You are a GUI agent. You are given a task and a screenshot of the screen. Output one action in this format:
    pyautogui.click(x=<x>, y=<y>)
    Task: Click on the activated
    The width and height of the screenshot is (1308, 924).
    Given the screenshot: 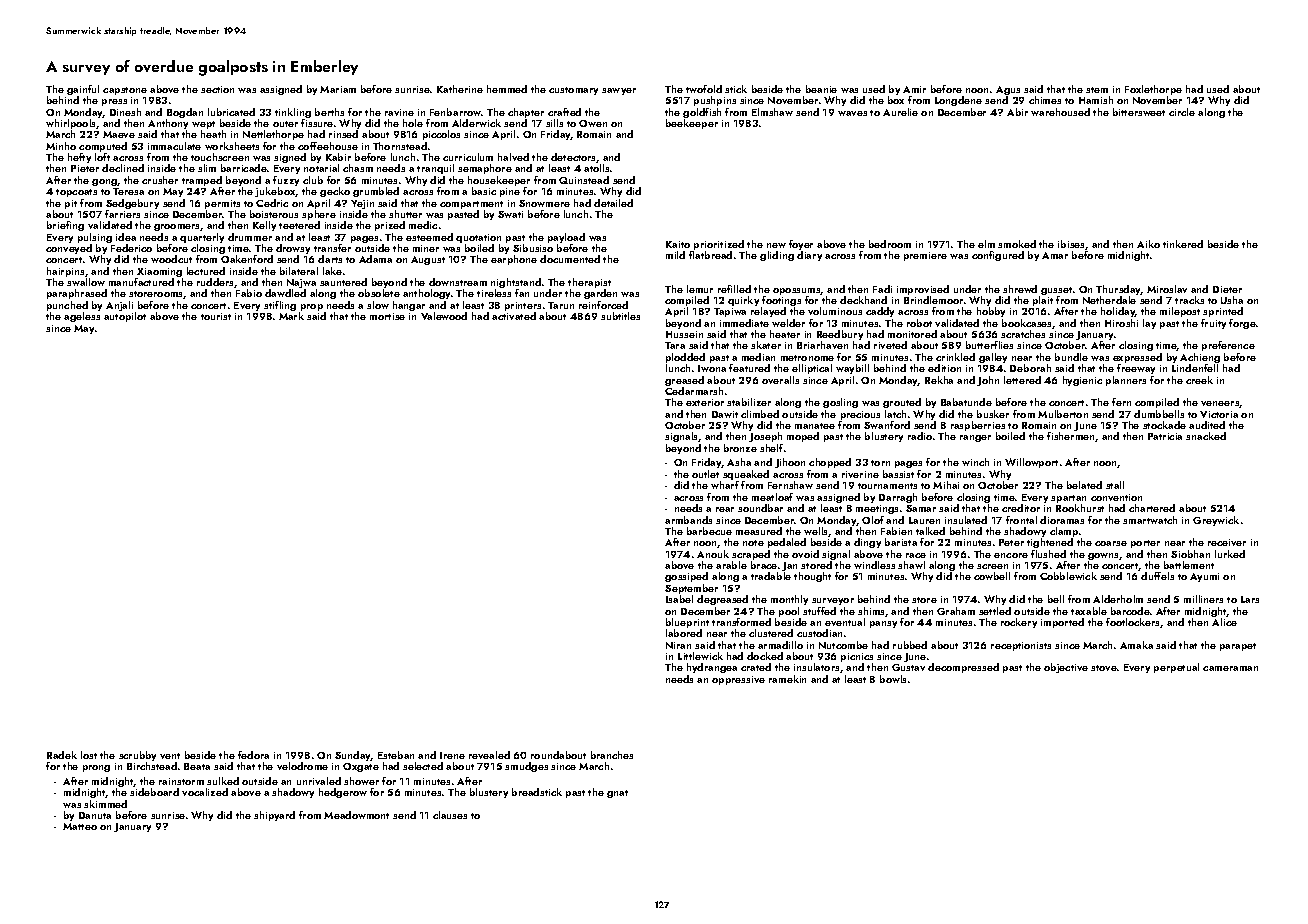 What is the action you would take?
    pyautogui.click(x=514, y=316)
